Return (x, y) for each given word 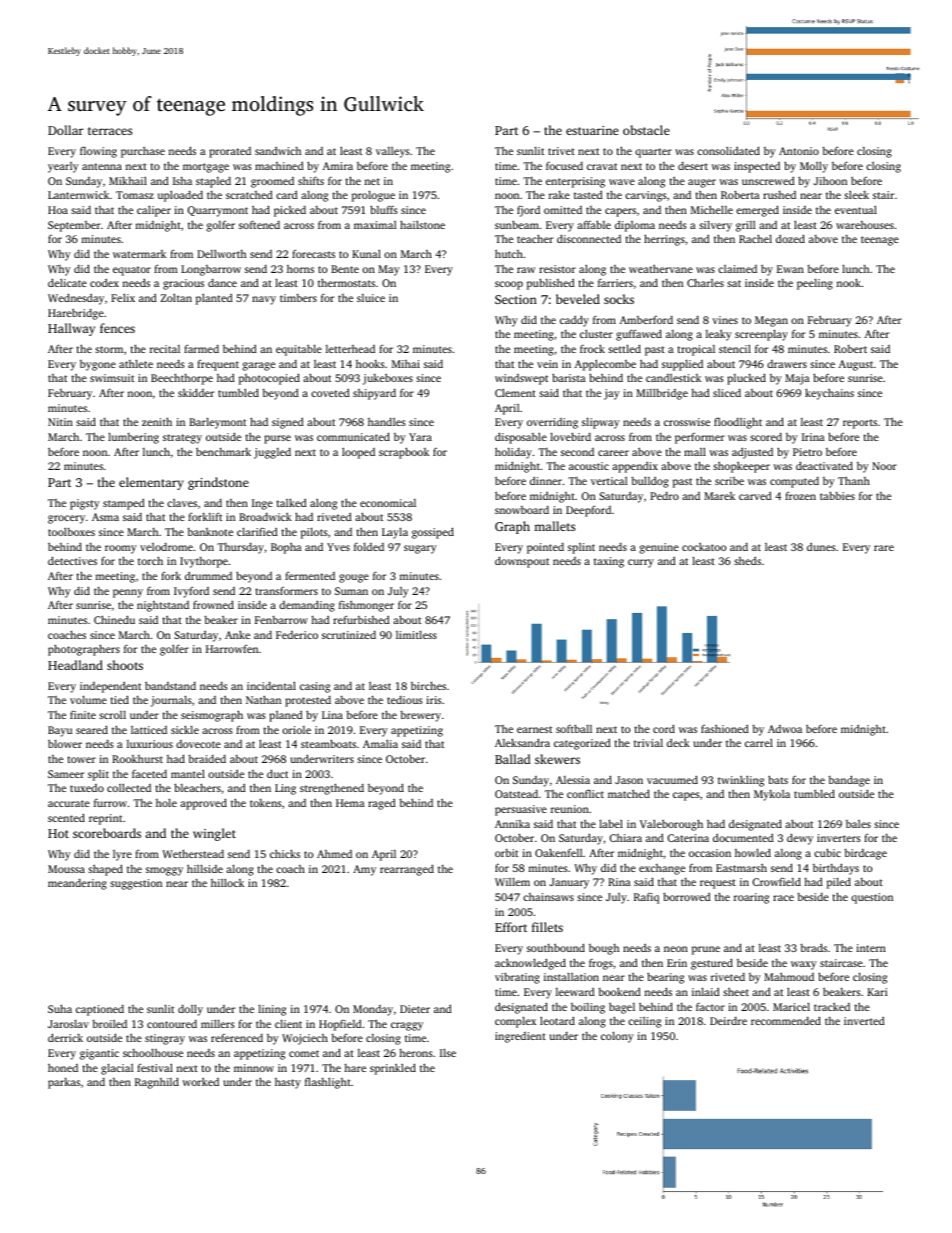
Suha (60, 1008)
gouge (354, 578)
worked (200, 1082)
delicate (67, 282)
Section (516, 299)
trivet (561, 151)
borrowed (687, 896)
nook (849, 282)
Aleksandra (522, 742)
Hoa (58, 210)
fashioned (725, 728)
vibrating (517, 978)
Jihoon (830, 181)
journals (171, 701)
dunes (821, 546)
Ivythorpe (204, 562)
